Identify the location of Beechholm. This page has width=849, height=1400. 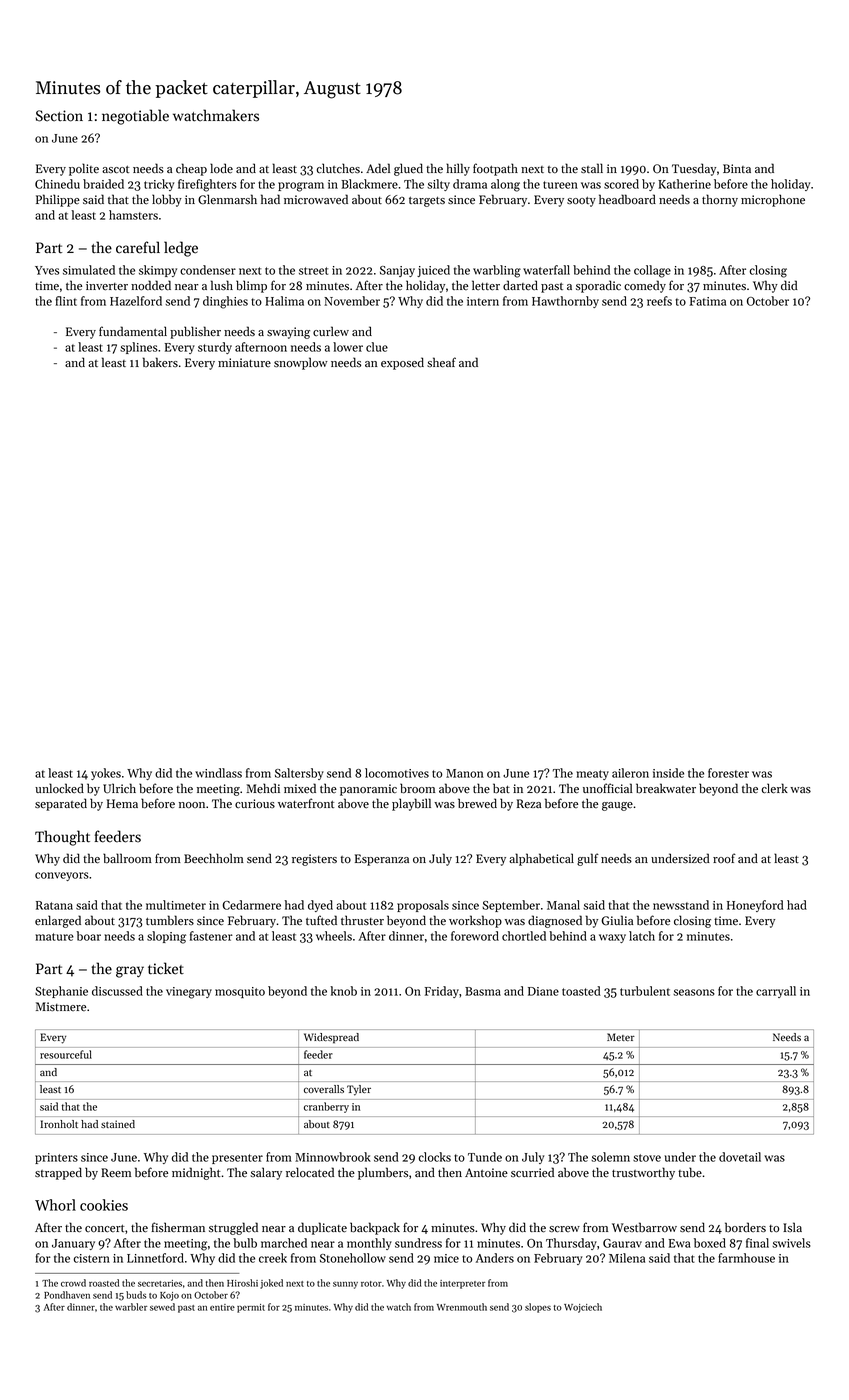
(214, 858).
